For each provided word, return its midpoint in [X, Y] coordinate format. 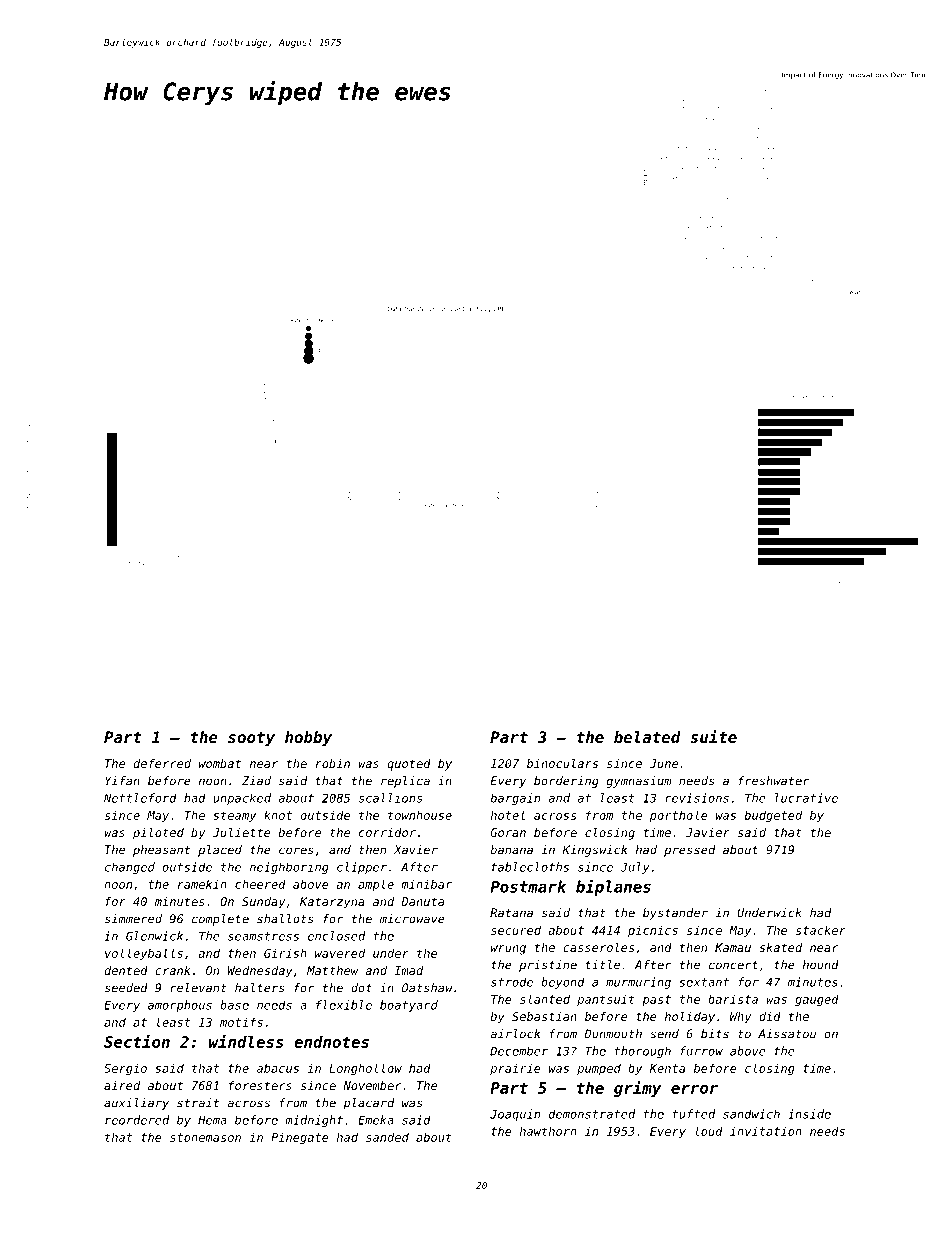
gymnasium [639, 782]
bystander [675, 914]
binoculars [562, 763]
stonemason [205, 1137]
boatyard [409, 1006]
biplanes [613, 887]
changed [130, 868]
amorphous [180, 1006]
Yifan [122, 781]
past [656, 1000]
